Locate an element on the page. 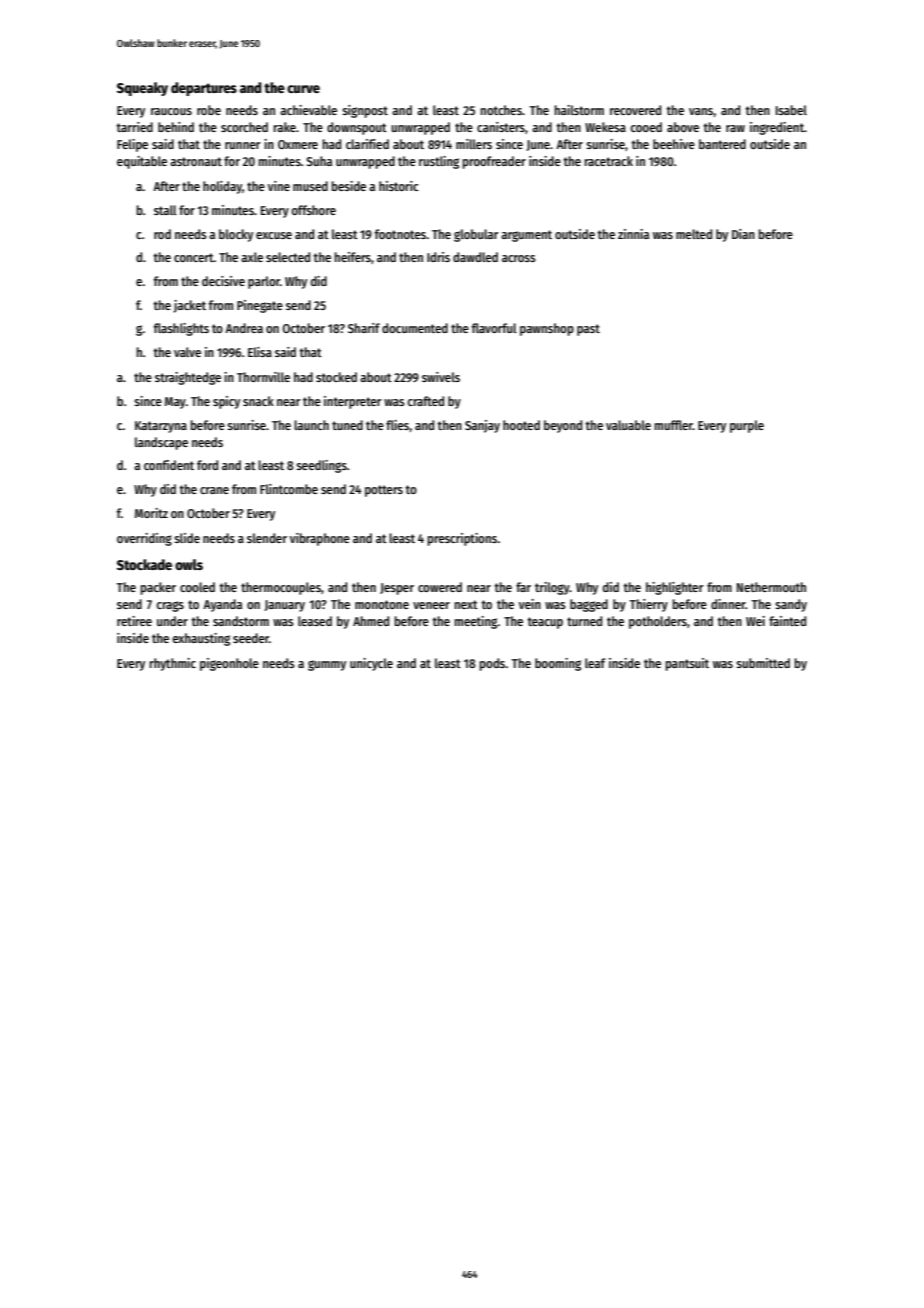  Nethermouth is located at coordinates (771, 587).
